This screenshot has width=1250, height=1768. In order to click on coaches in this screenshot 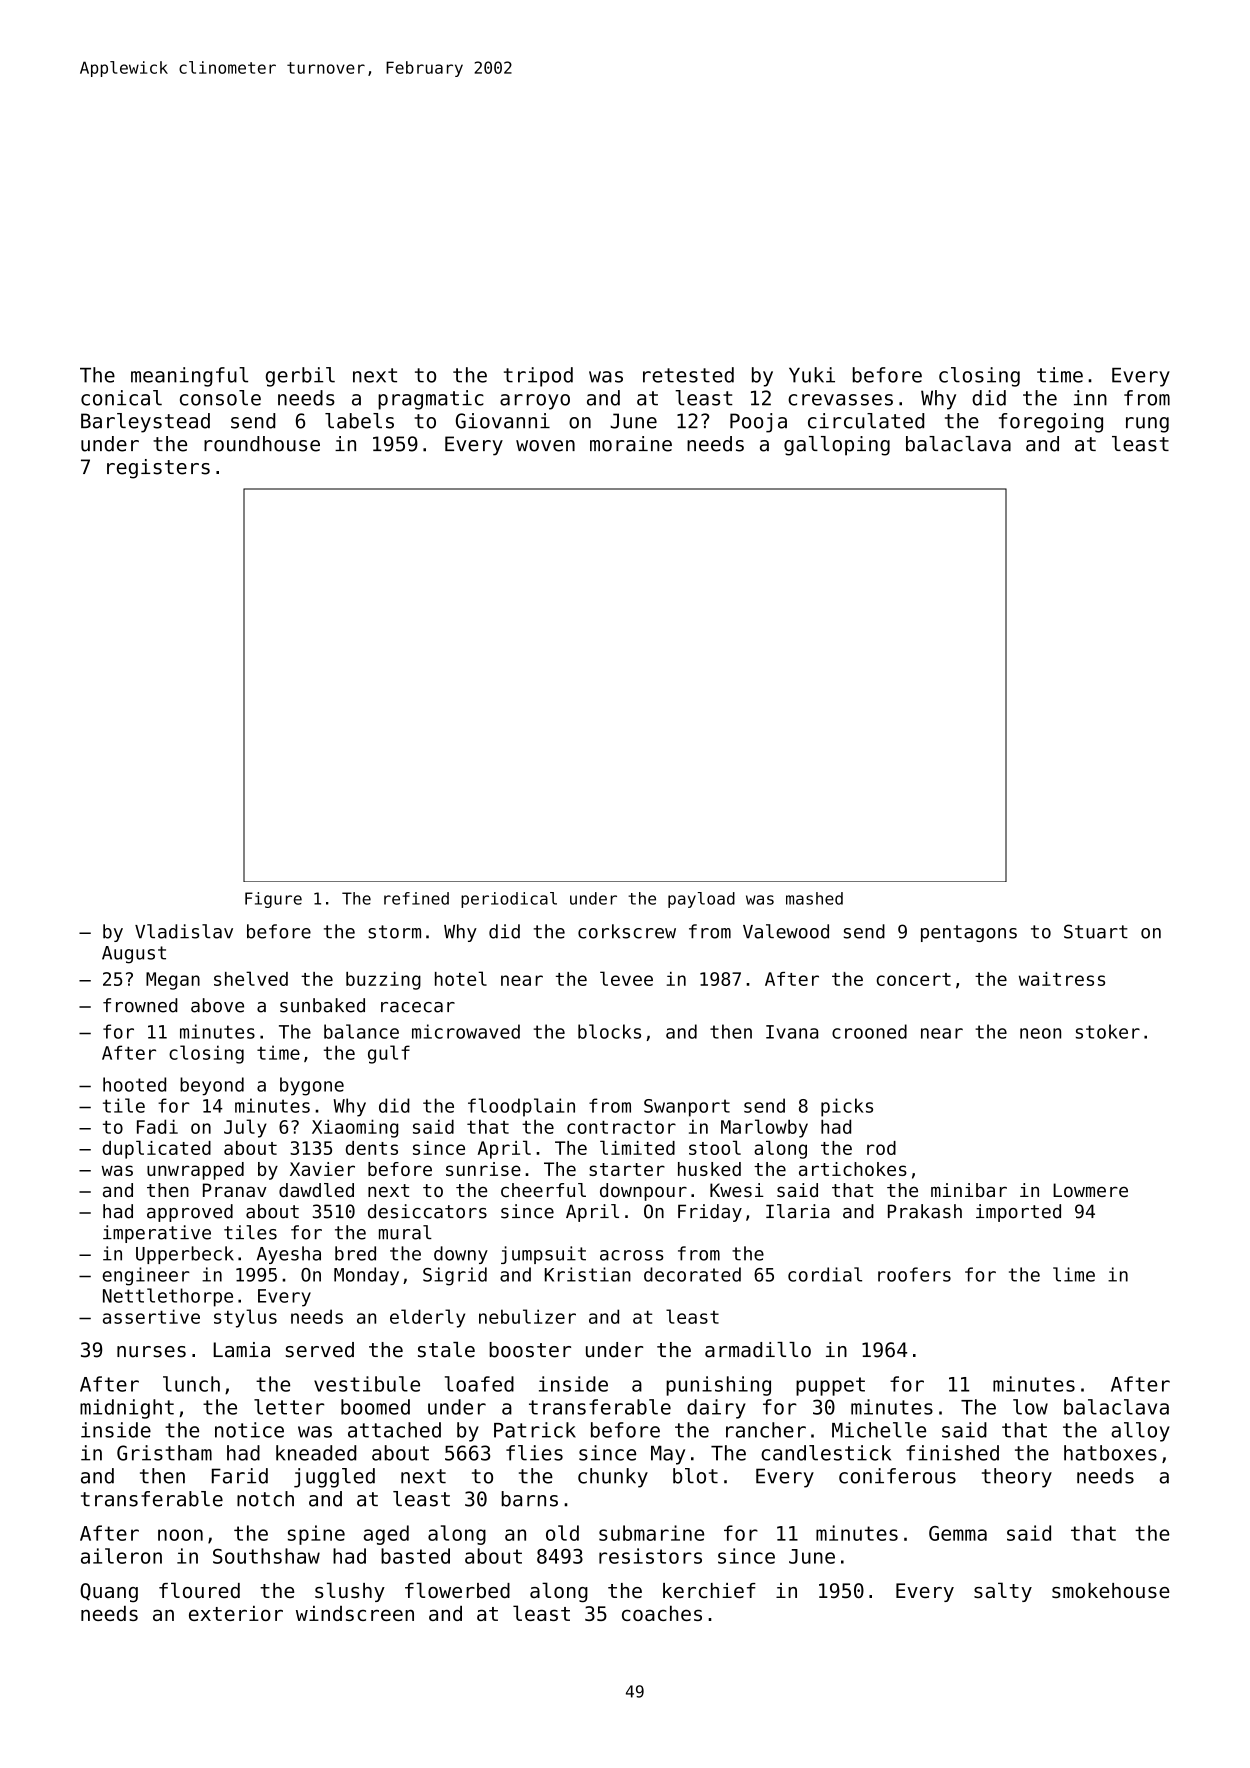, I will do `click(662, 1613)`.
